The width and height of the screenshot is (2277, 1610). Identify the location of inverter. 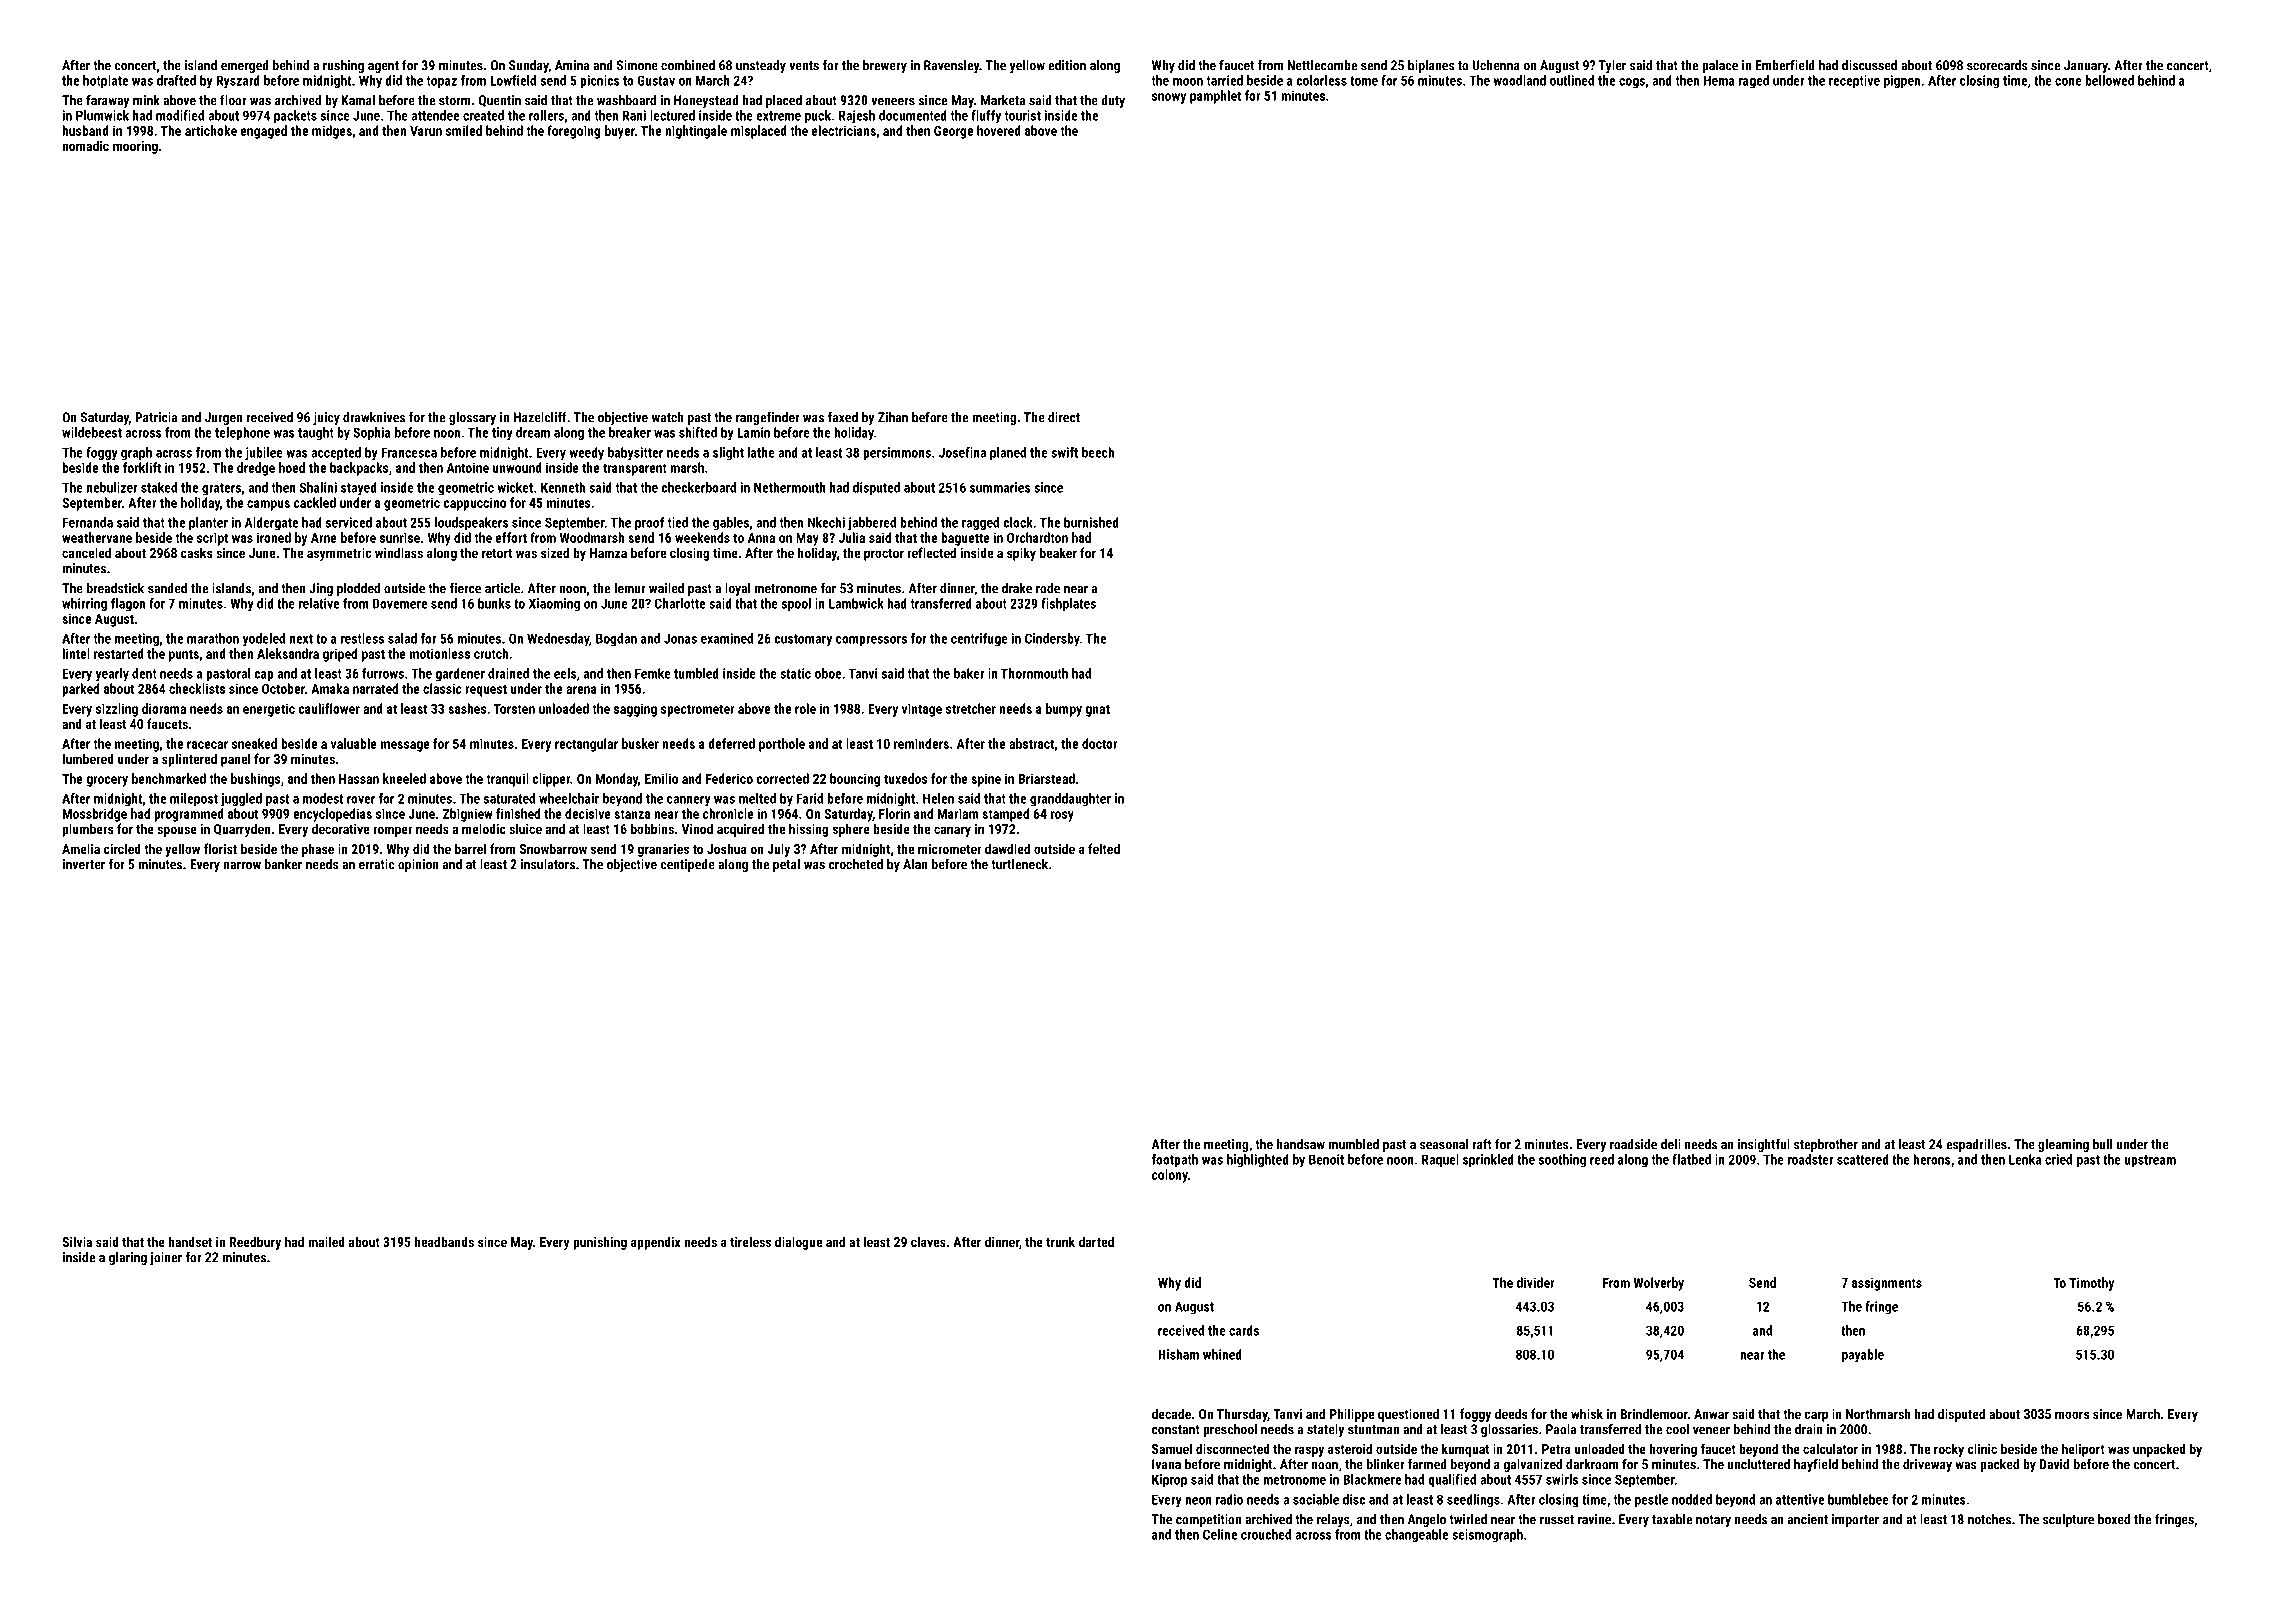
(84, 864).
